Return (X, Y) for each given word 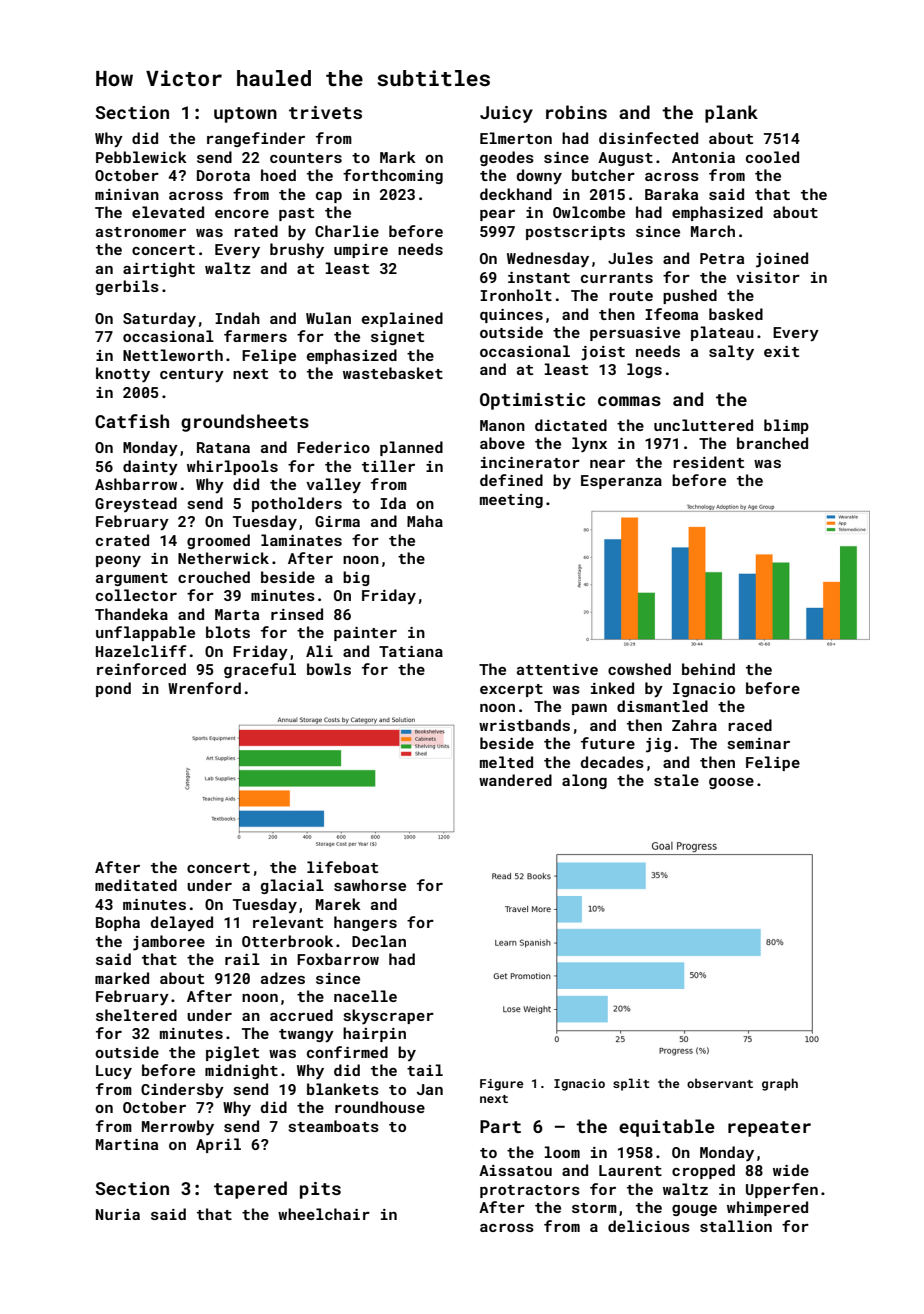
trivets (325, 112)
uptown (245, 115)
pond (113, 689)
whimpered (767, 1208)
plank (731, 114)
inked (612, 688)
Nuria (118, 1214)
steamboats (333, 1126)
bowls (329, 669)
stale (676, 780)
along (584, 781)
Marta (237, 614)
